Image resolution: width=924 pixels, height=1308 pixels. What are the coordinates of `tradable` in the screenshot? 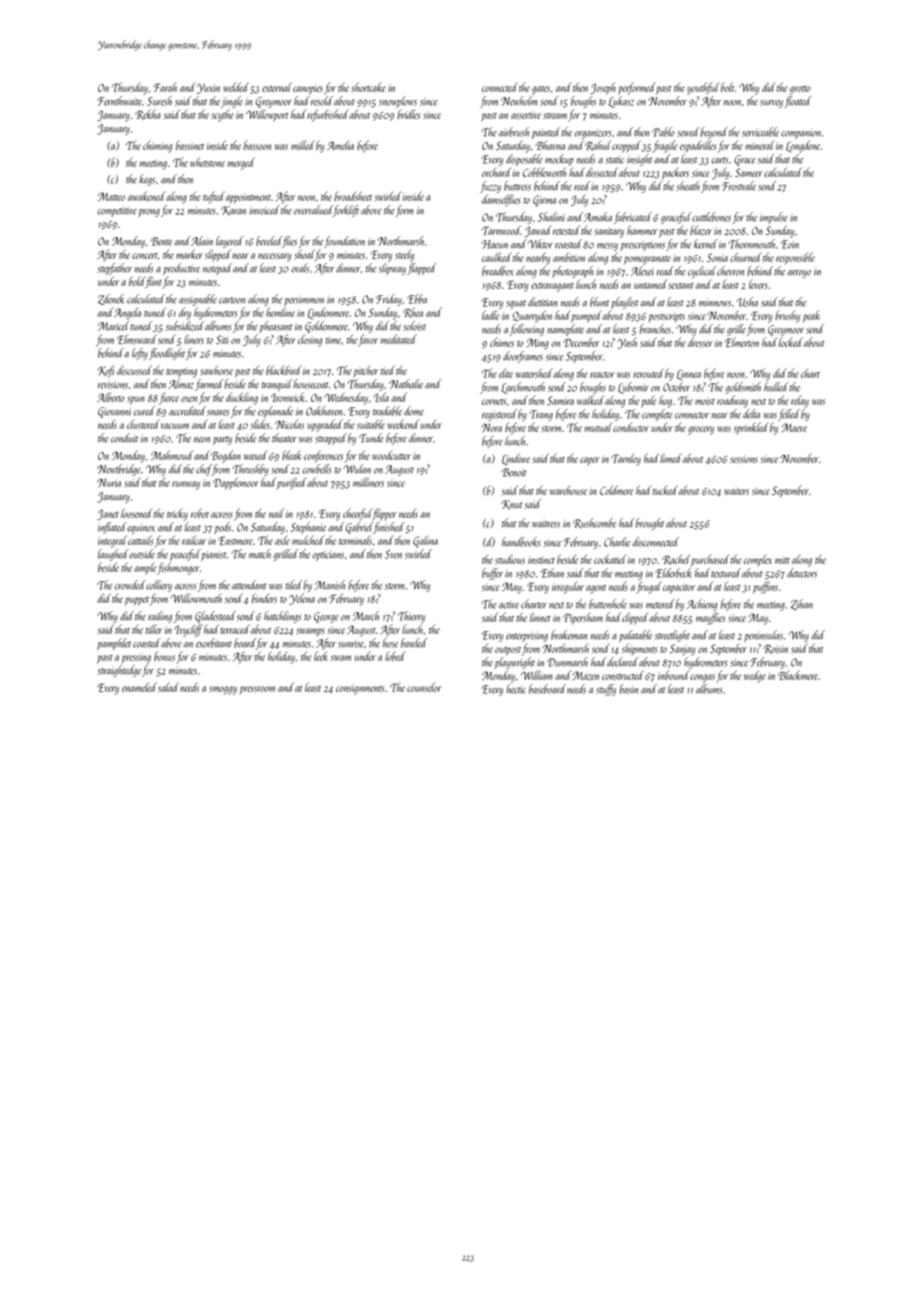 It's located at (387, 411).
